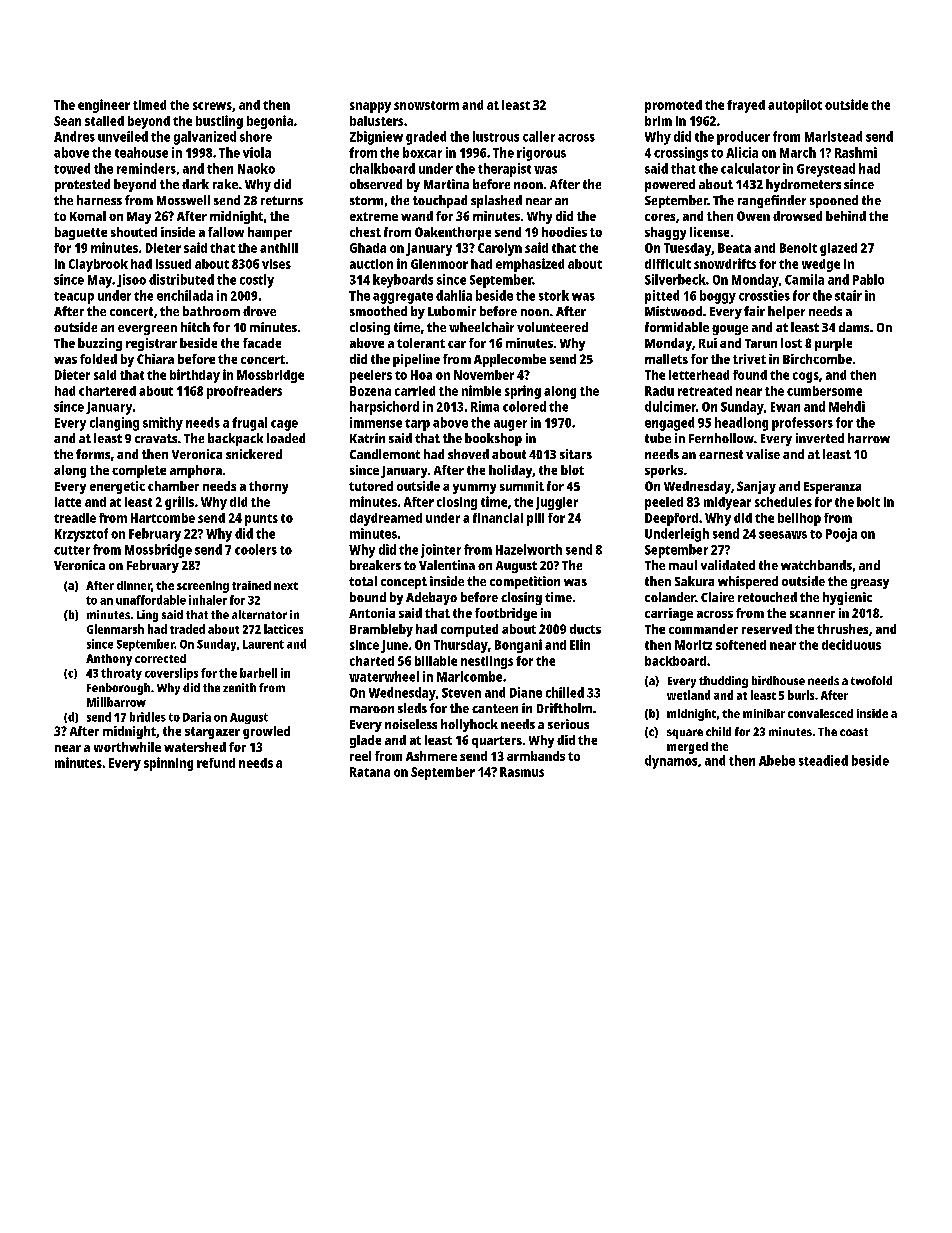 The width and height of the page is (952, 1233). I want to click on refund, so click(216, 763).
